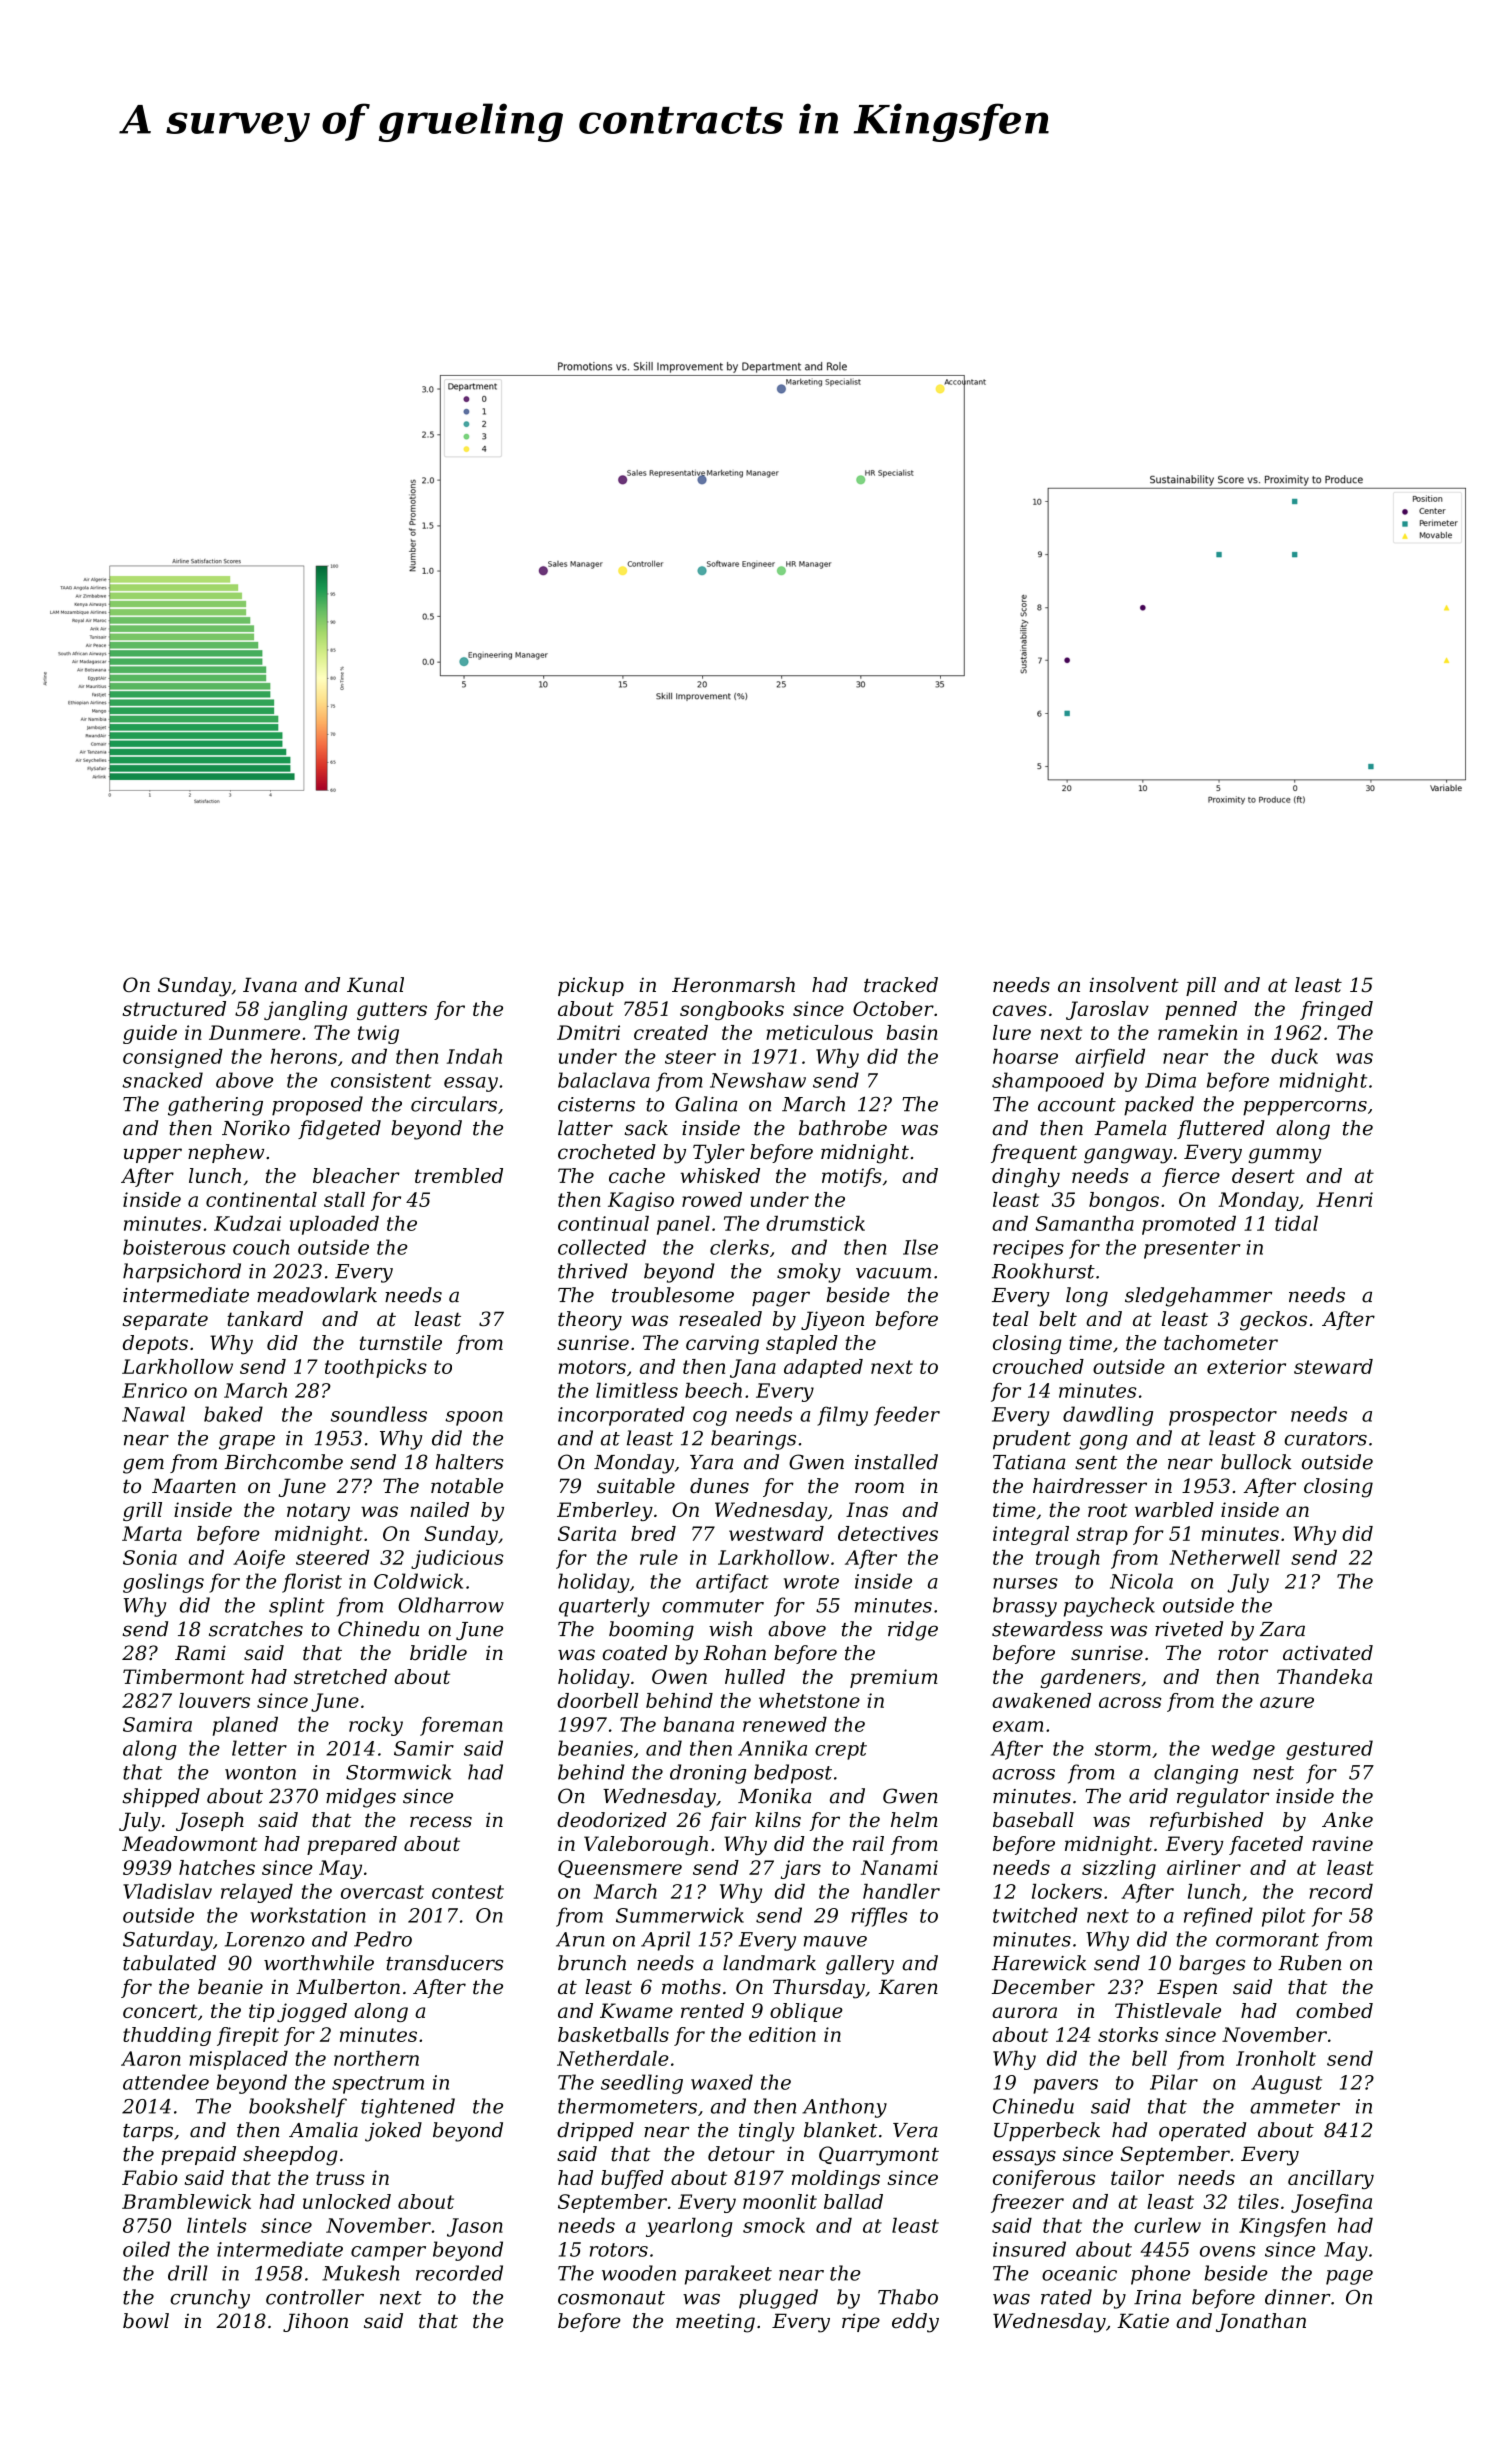 This screenshot has height=2464, width=1496. I want to click on Jihoon, so click(315, 2322).
